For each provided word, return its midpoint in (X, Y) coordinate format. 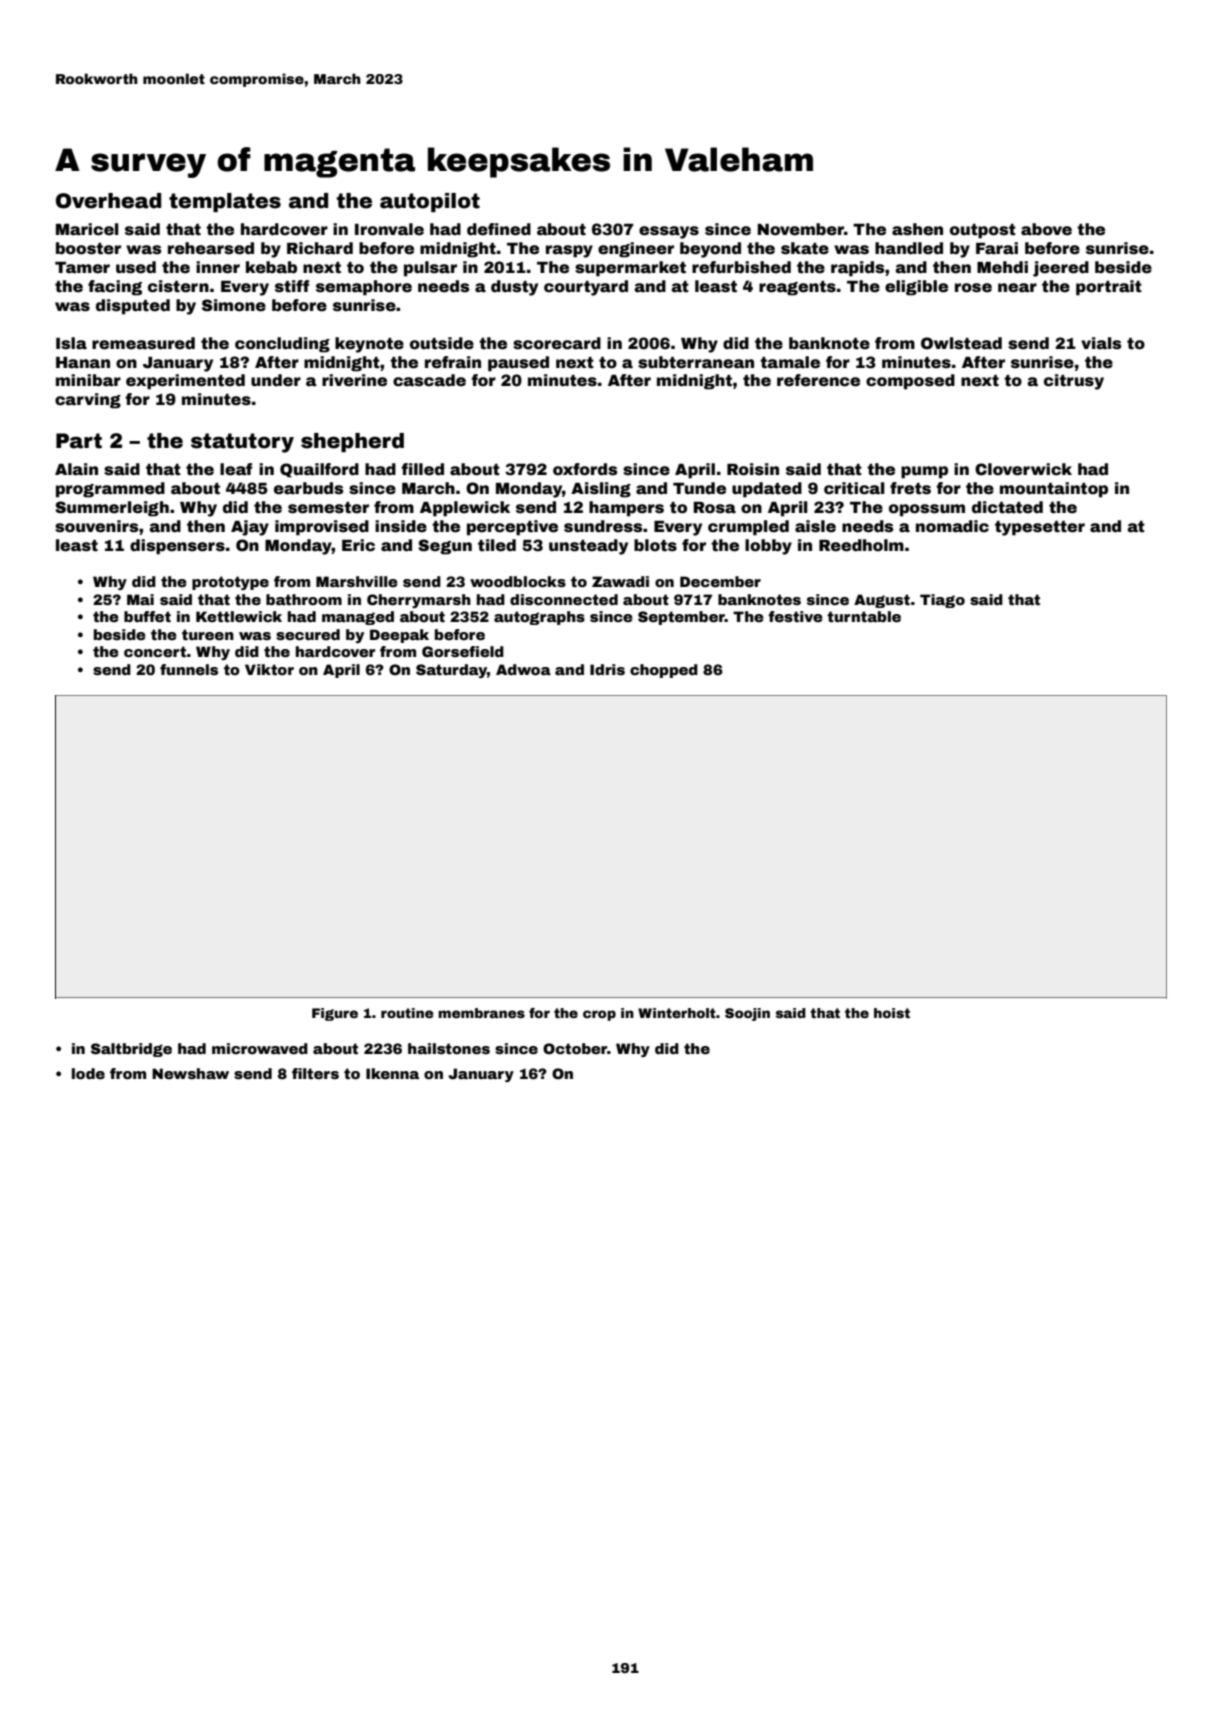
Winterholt (677, 1013)
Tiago (942, 601)
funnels (189, 669)
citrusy (1074, 382)
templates (225, 202)
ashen (917, 229)
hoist (892, 1013)
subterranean (696, 362)
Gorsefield (463, 651)
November (800, 229)
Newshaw (190, 1073)
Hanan (83, 363)
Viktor (269, 669)
